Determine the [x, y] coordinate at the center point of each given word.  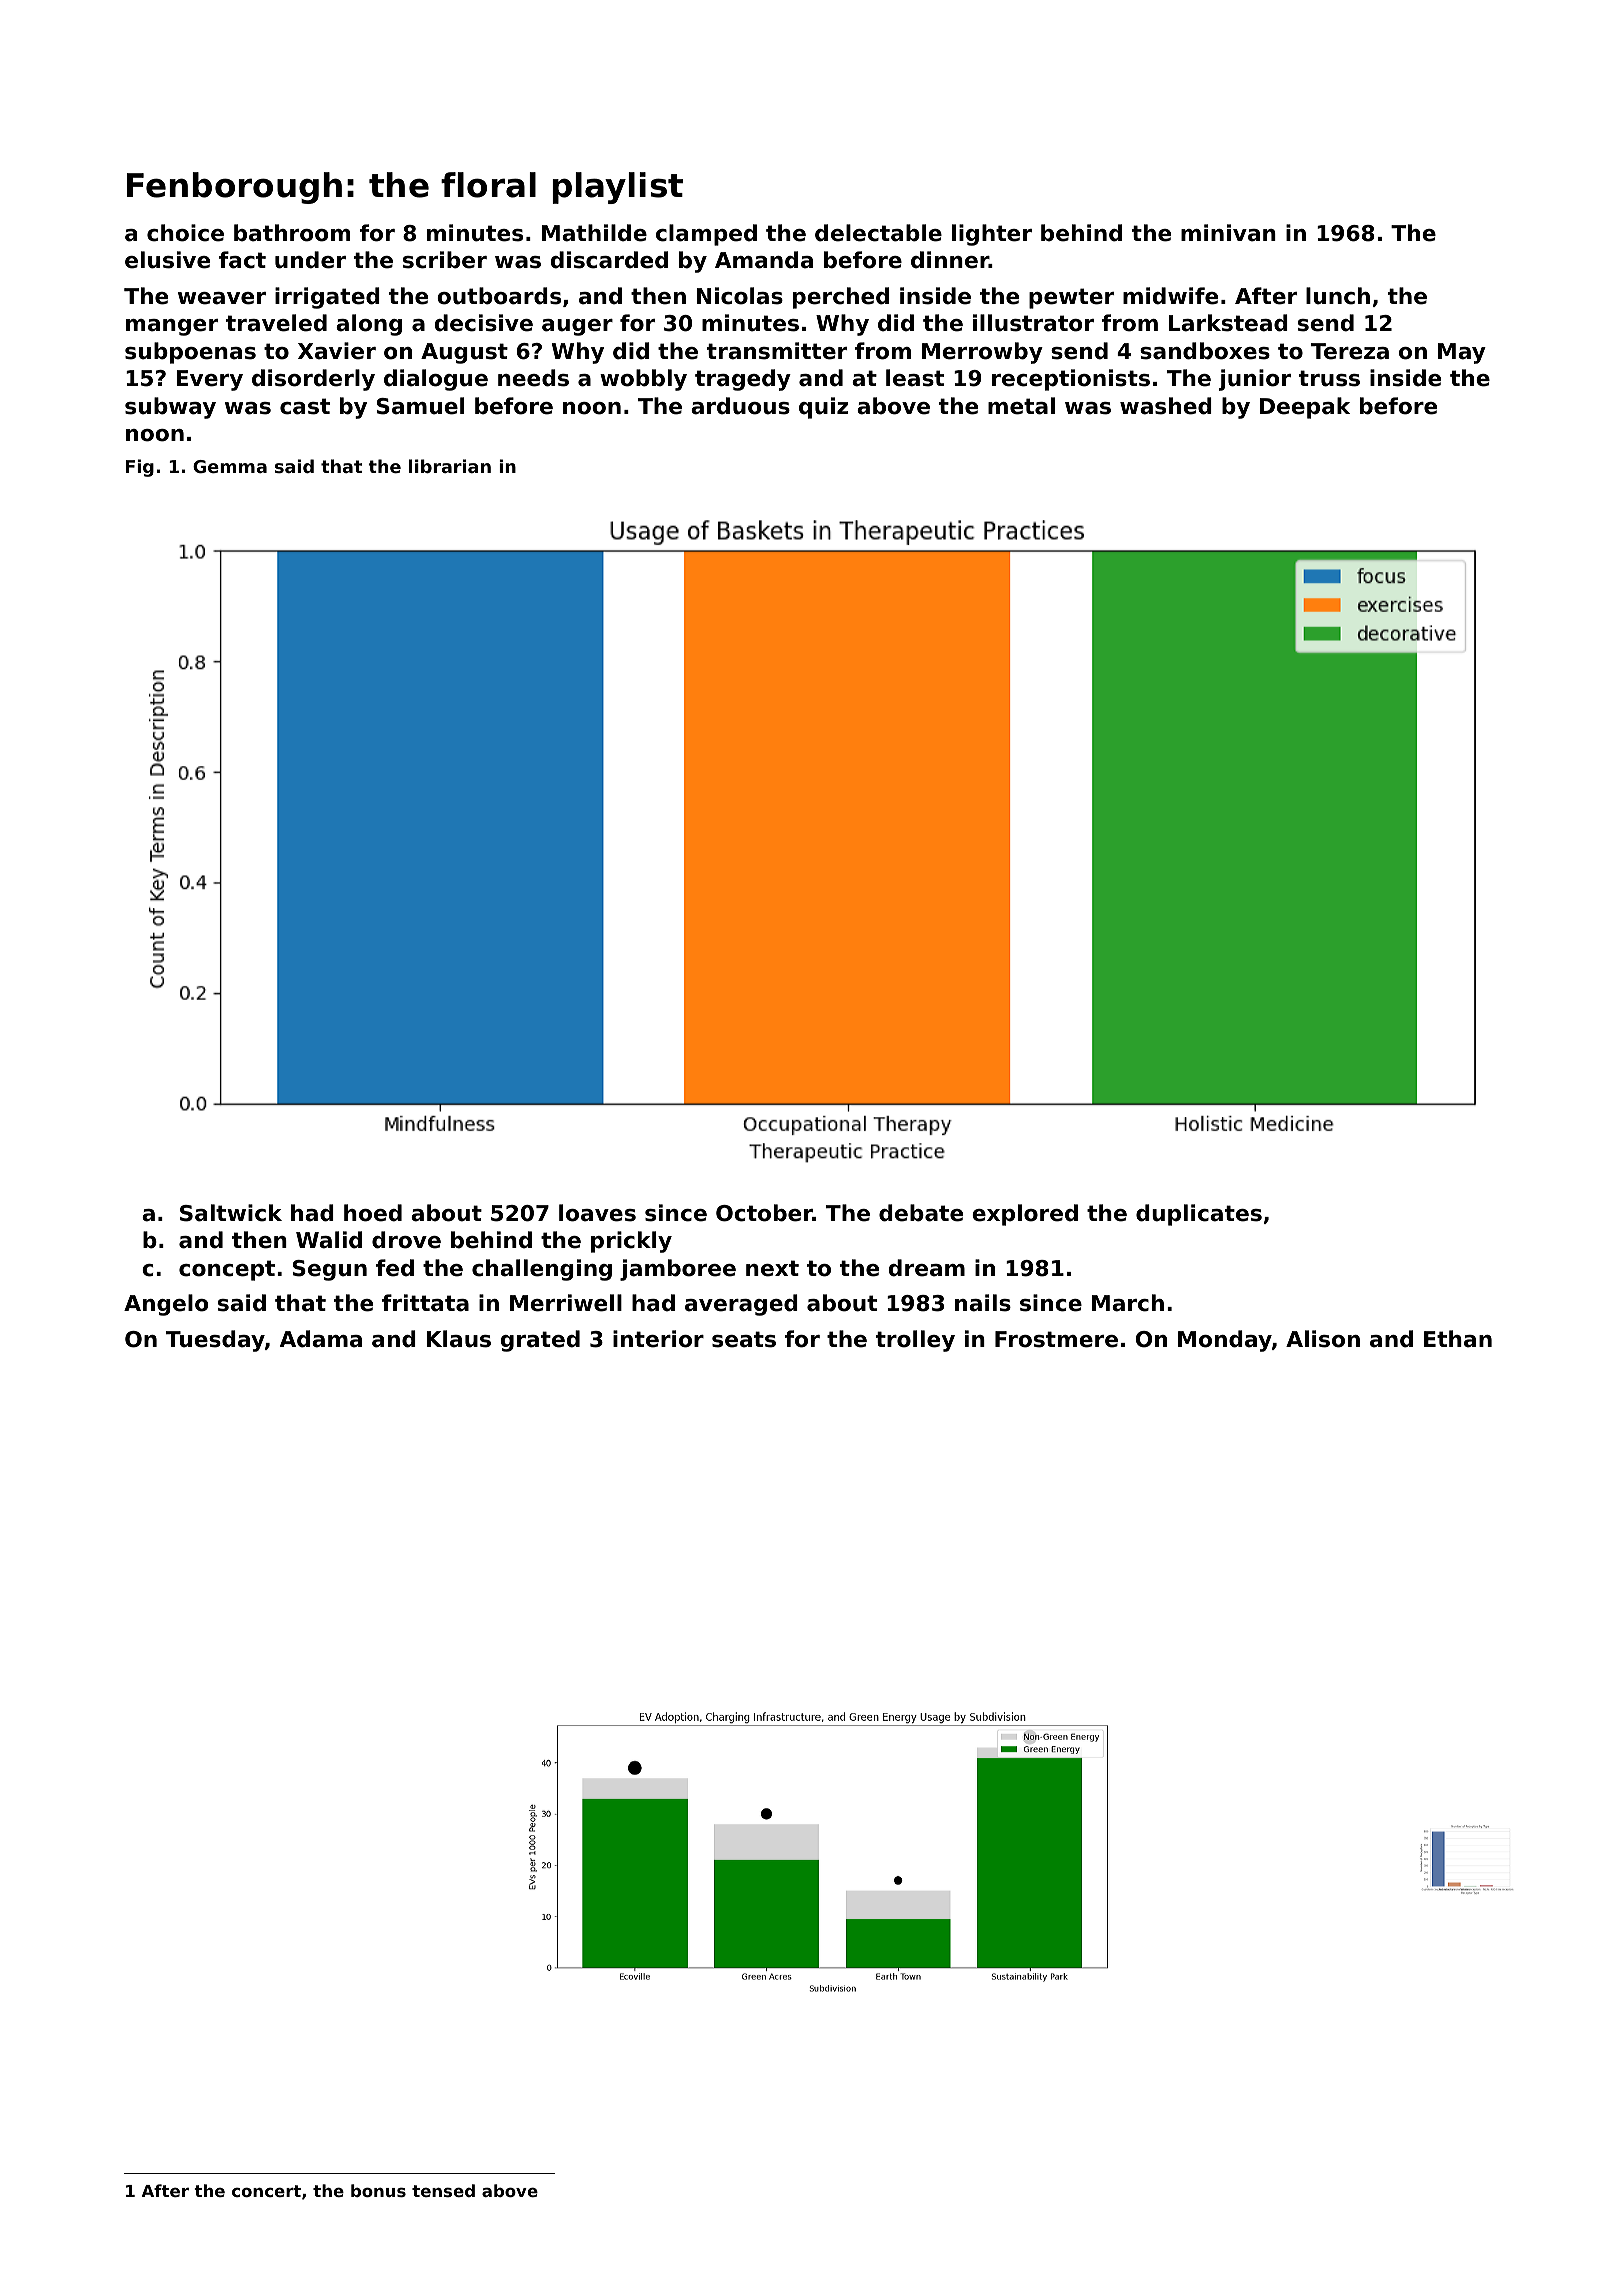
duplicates [1199, 1215]
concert [266, 2191]
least [915, 378]
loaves [597, 1213]
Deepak [1305, 408]
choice [185, 233]
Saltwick [231, 1213]
